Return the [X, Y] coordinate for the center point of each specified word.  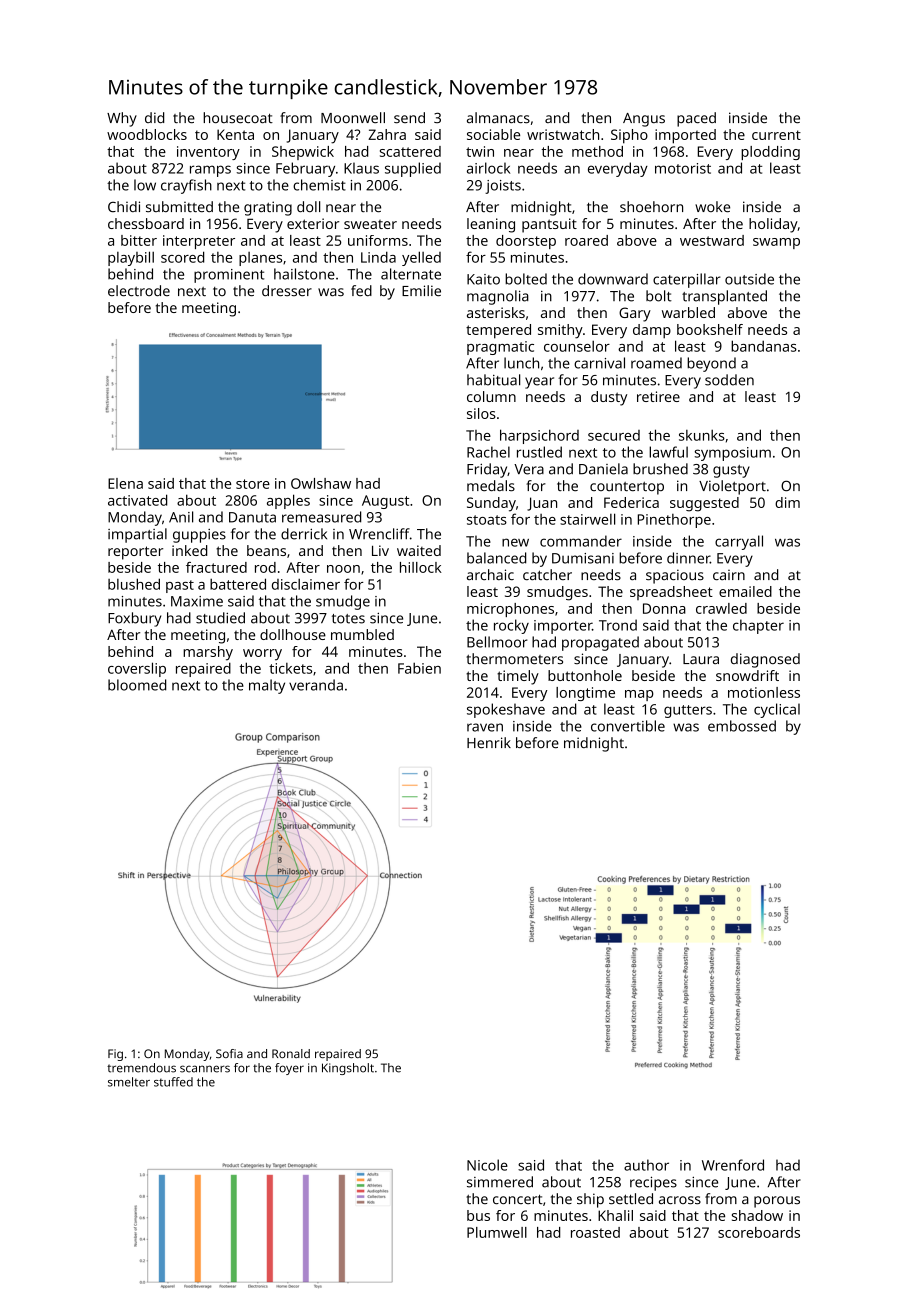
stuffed [173, 1082]
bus [478, 1215]
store [253, 484]
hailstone [304, 274]
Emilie [421, 291]
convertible [628, 726]
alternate [411, 274]
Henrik [489, 743]
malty [267, 686]
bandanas [764, 346]
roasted [595, 1232]
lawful [668, 452]
